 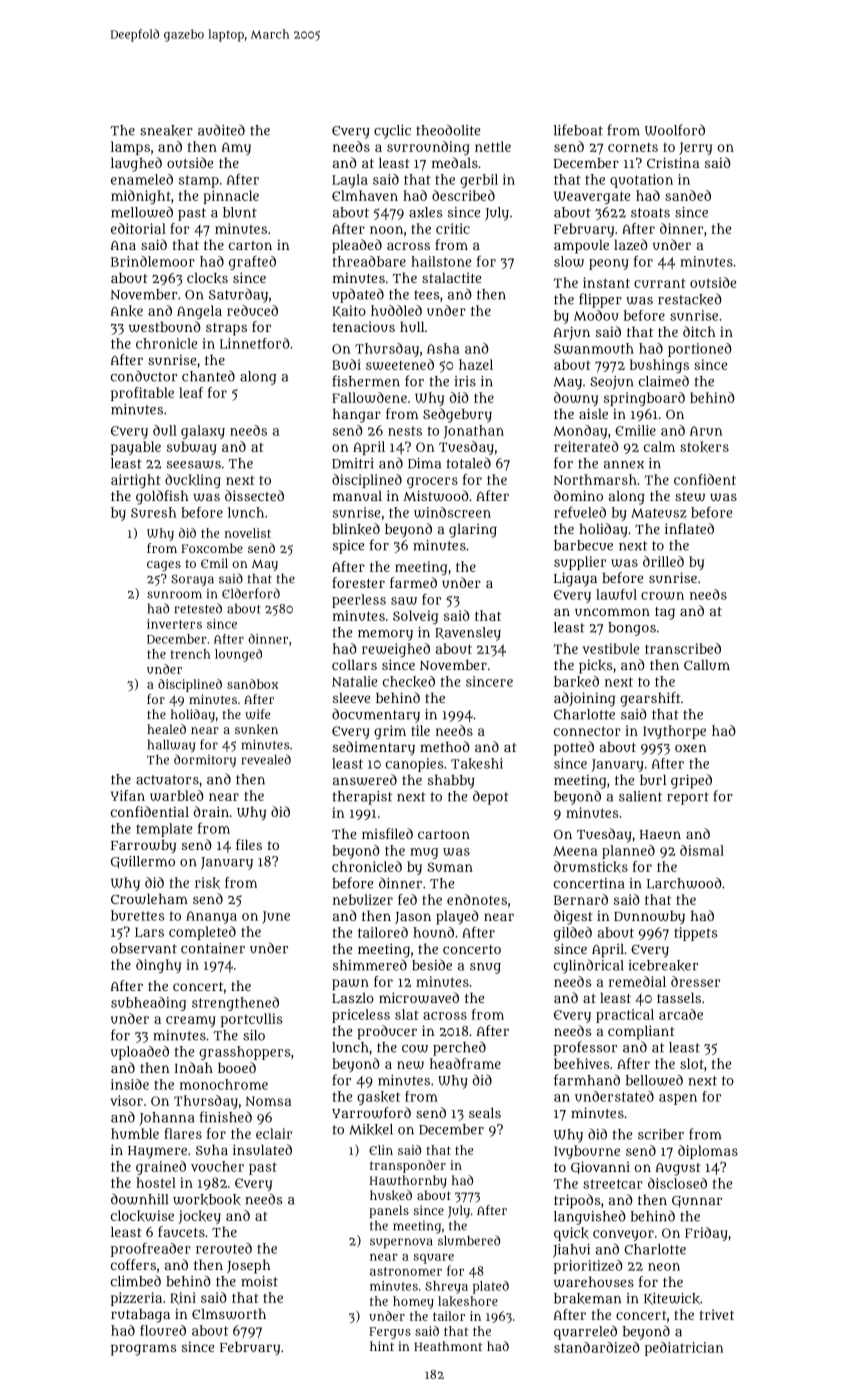 I want to click on Woolford, so click(x=675, y=130).
